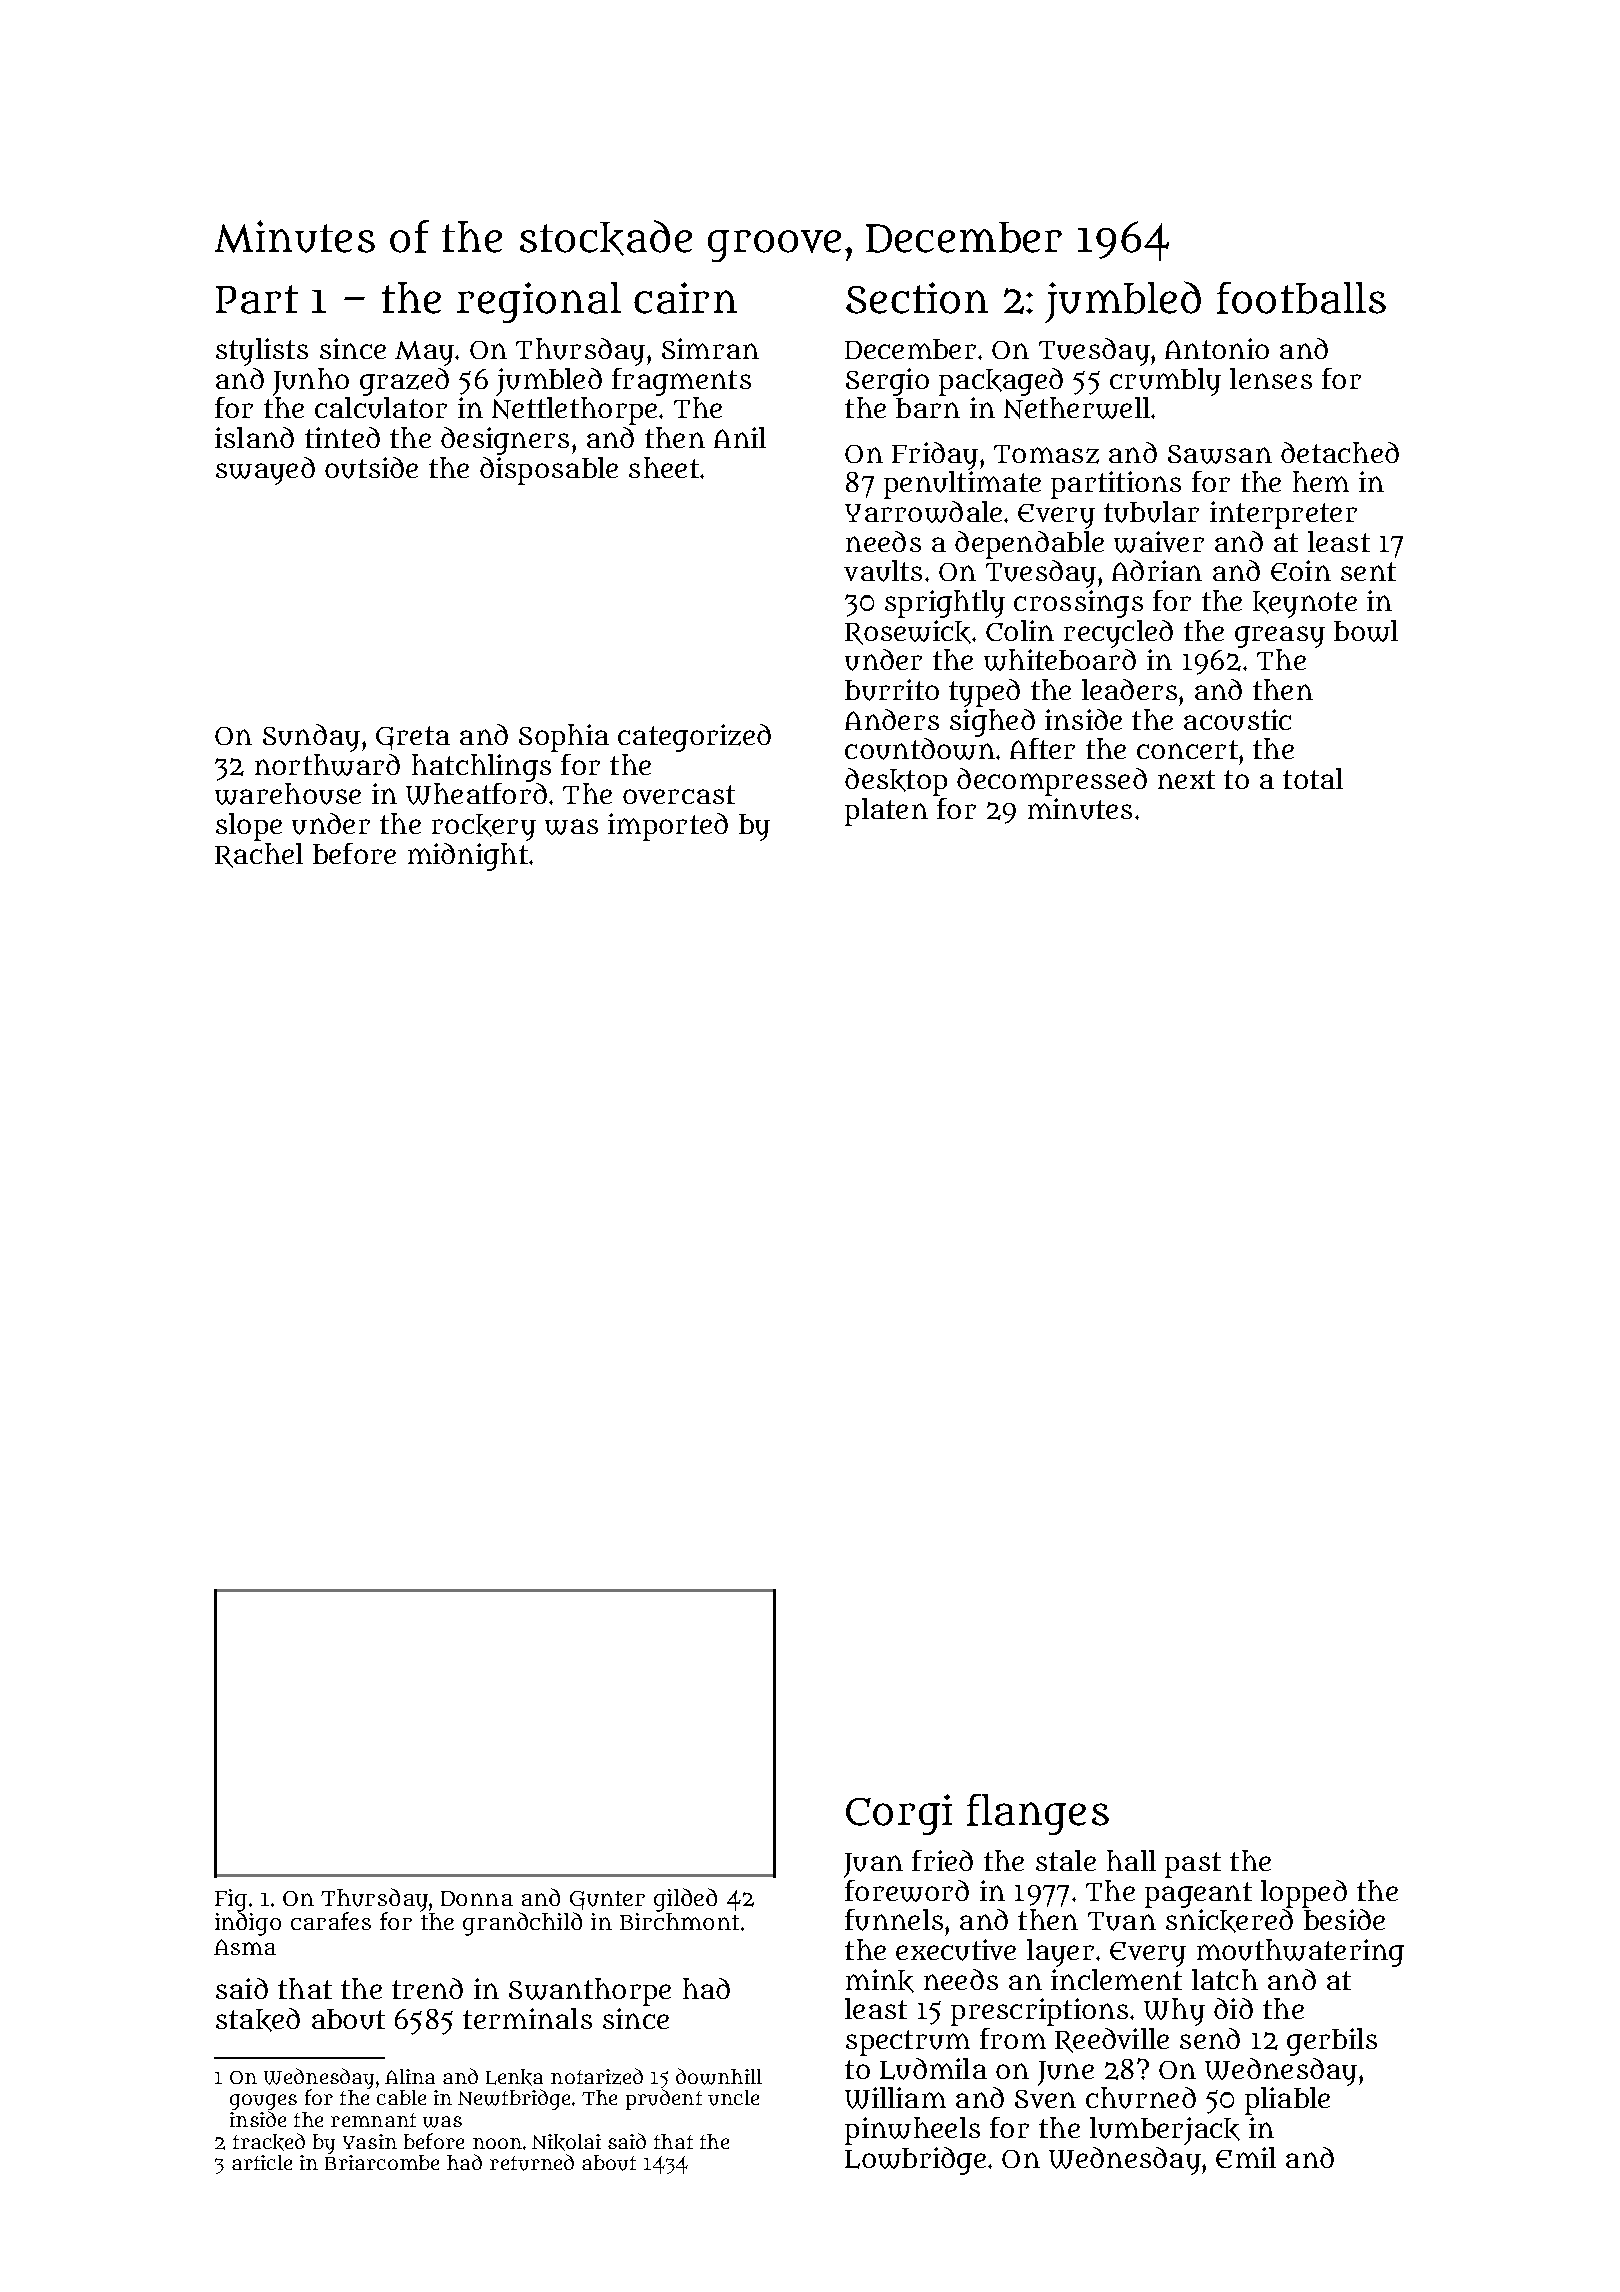 The image size is (1620, 2292). Describe the element at coordinates (259, 855) in the screenshot. I see `Rachel` at that location.
